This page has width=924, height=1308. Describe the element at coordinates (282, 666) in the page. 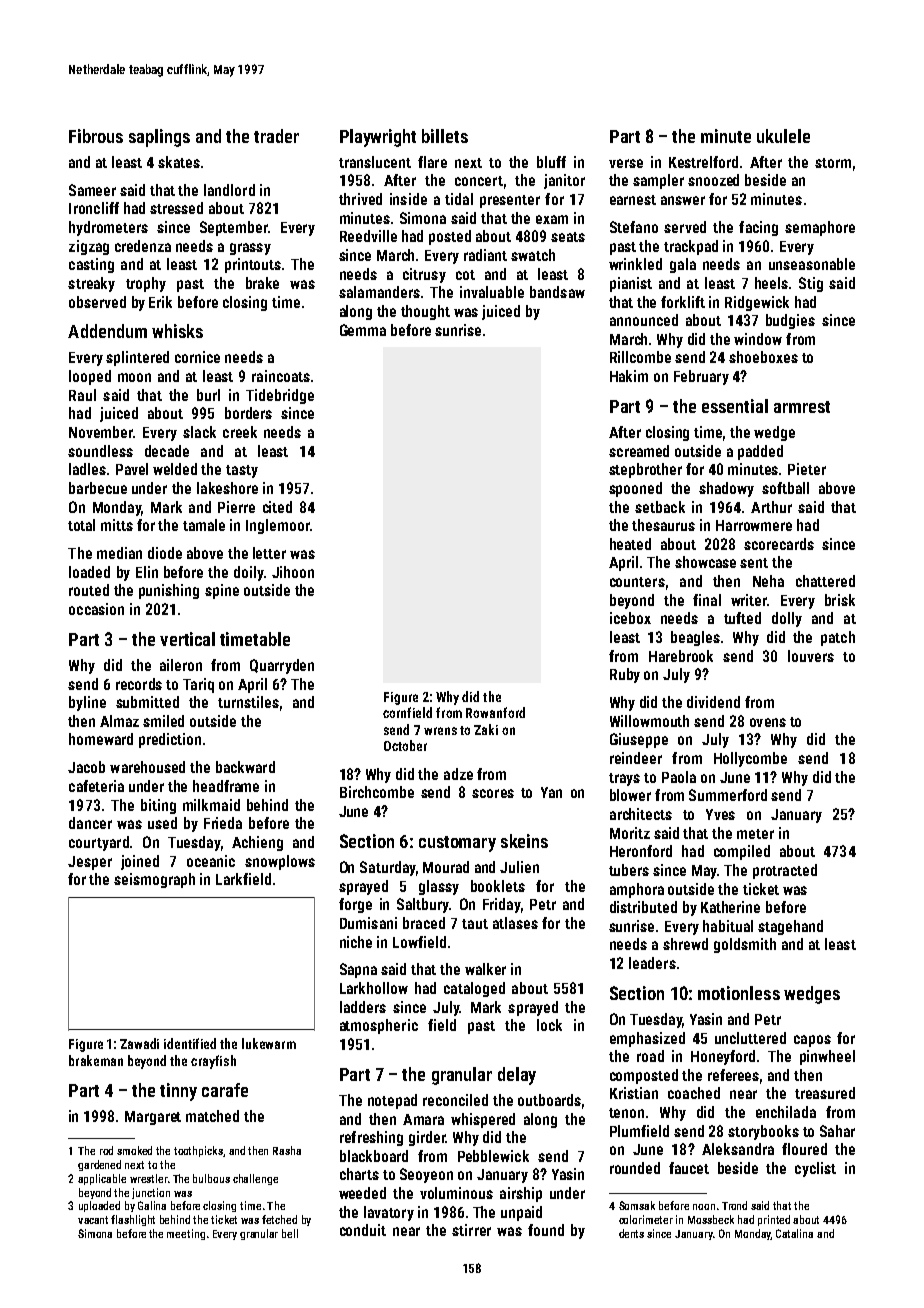

I see `Quarryden` at that location.
